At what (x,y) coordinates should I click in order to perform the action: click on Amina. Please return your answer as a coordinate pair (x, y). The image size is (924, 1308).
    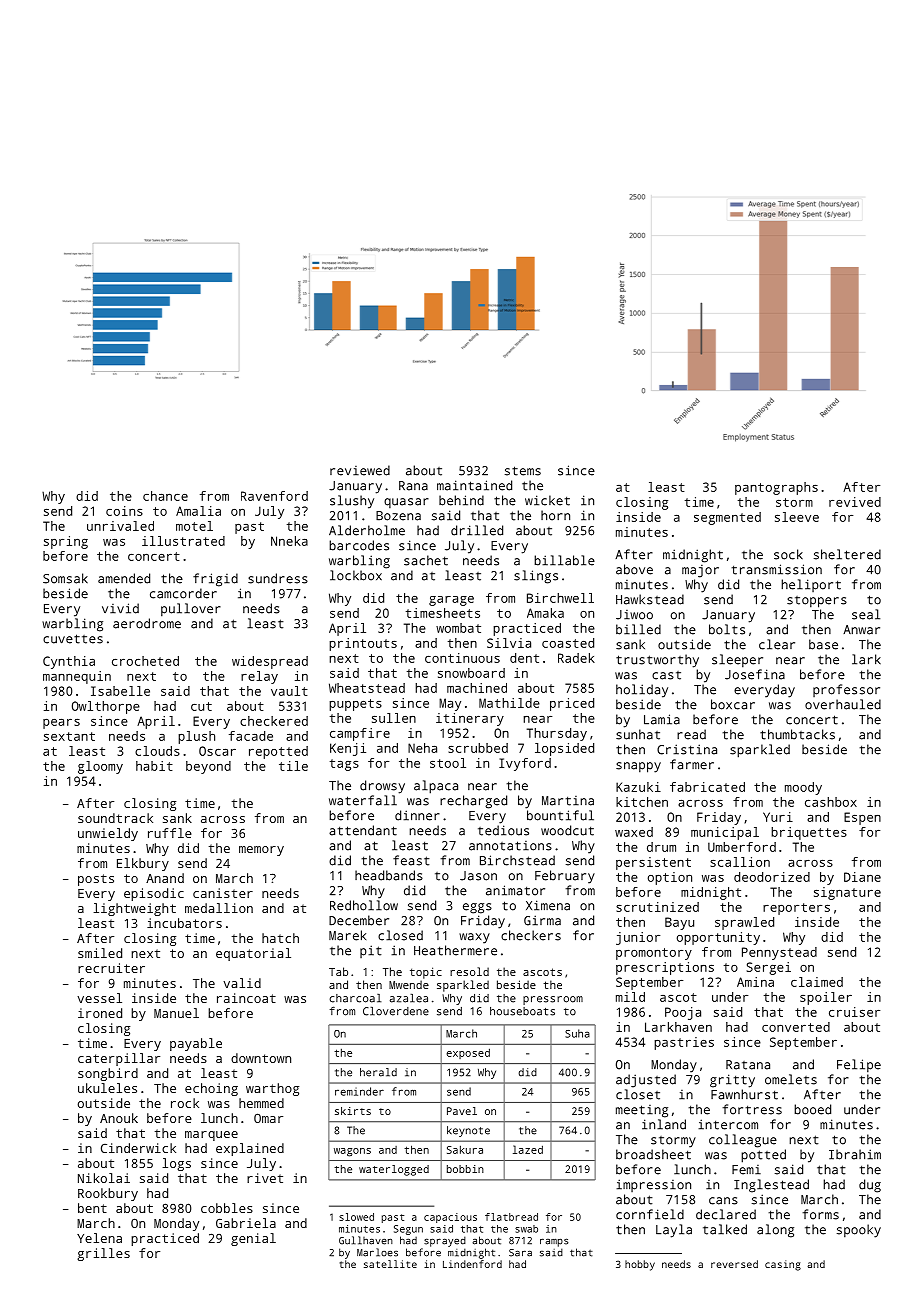
    Looking at the image, I should click on (755, 982).
